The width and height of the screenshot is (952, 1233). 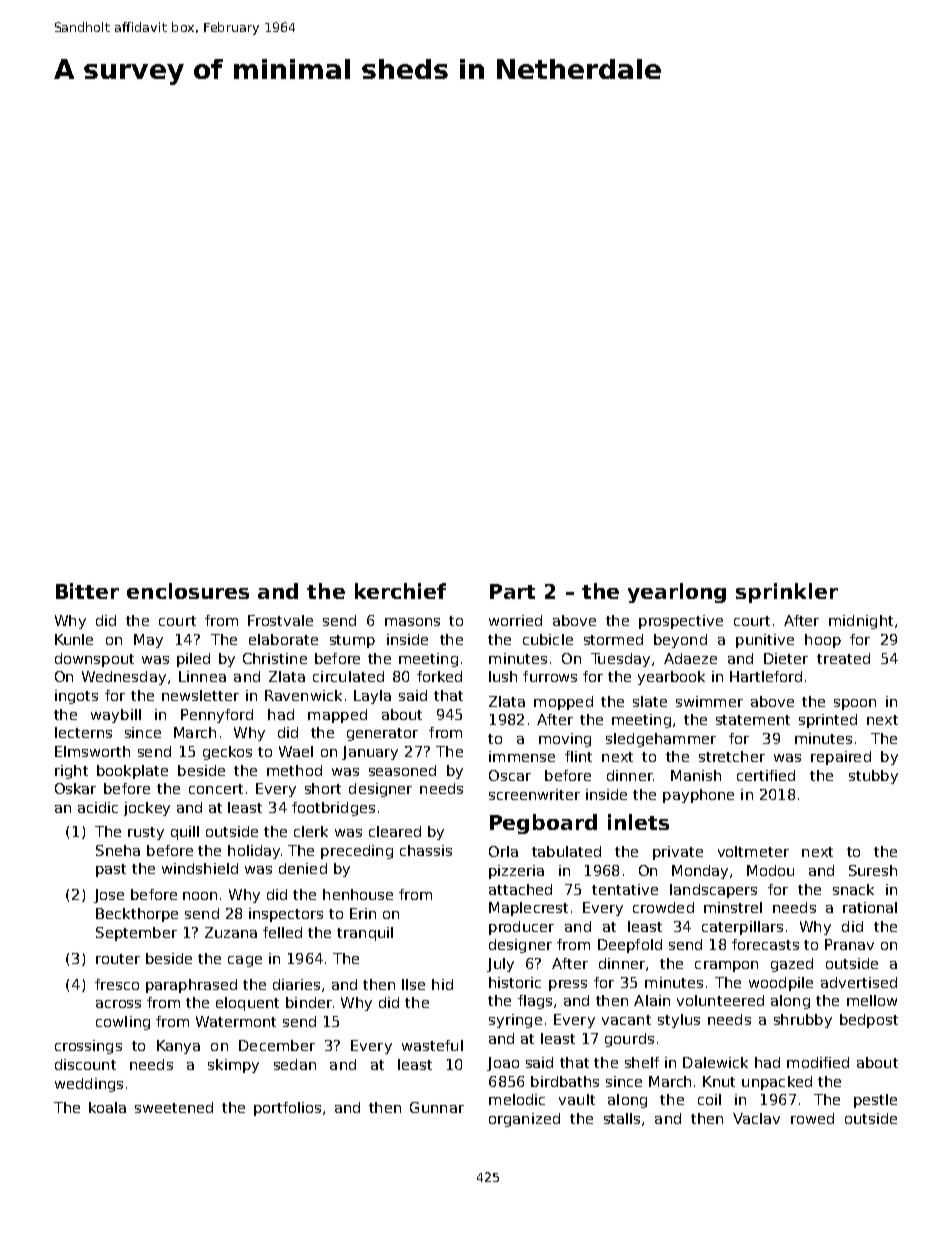 What do you see at coordinates (333, 809) in the screenshot?
I see `footbridges` at bounding box center [333, 809].
